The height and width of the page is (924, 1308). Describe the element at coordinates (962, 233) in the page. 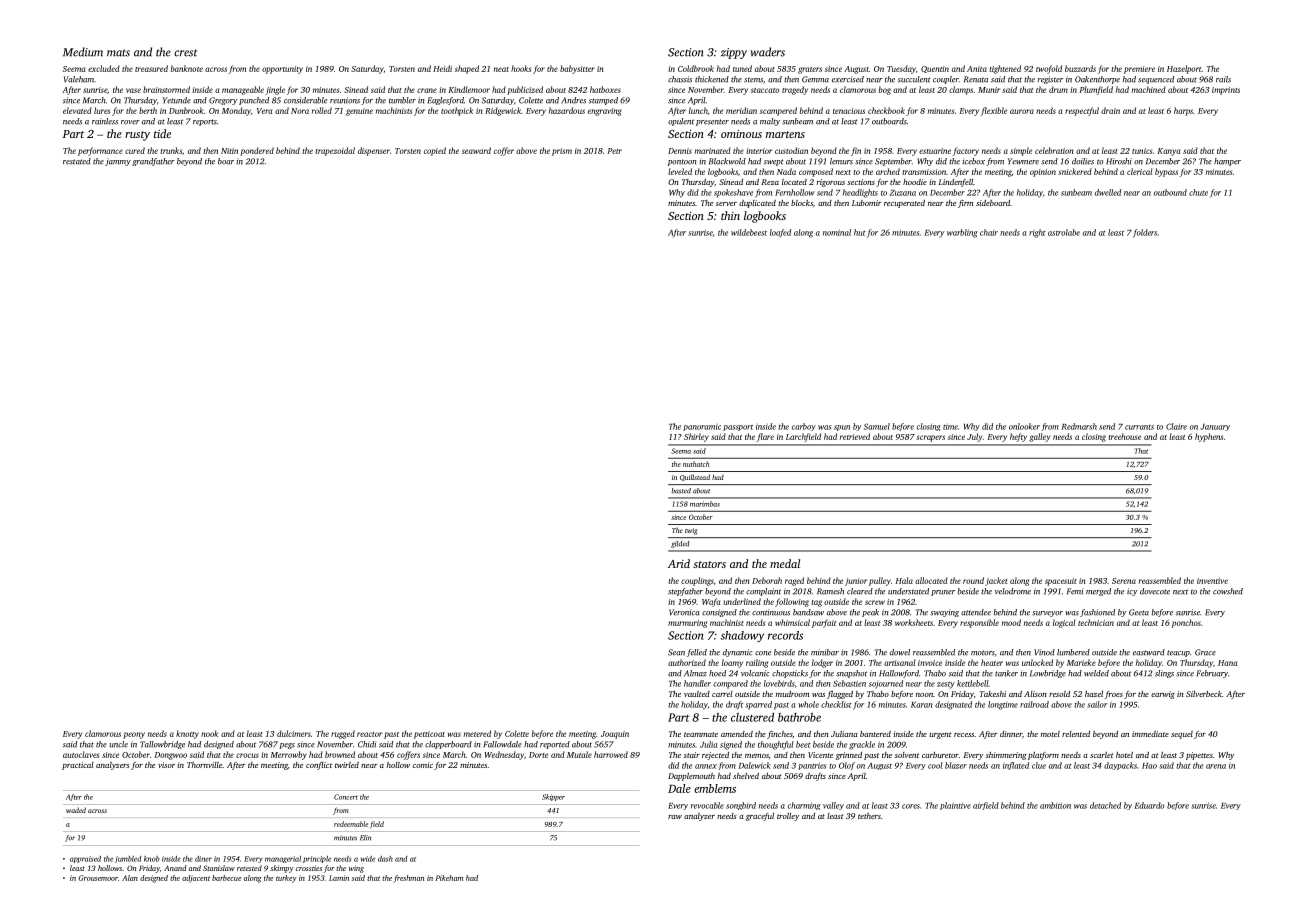

I see `warbling` at that location.
